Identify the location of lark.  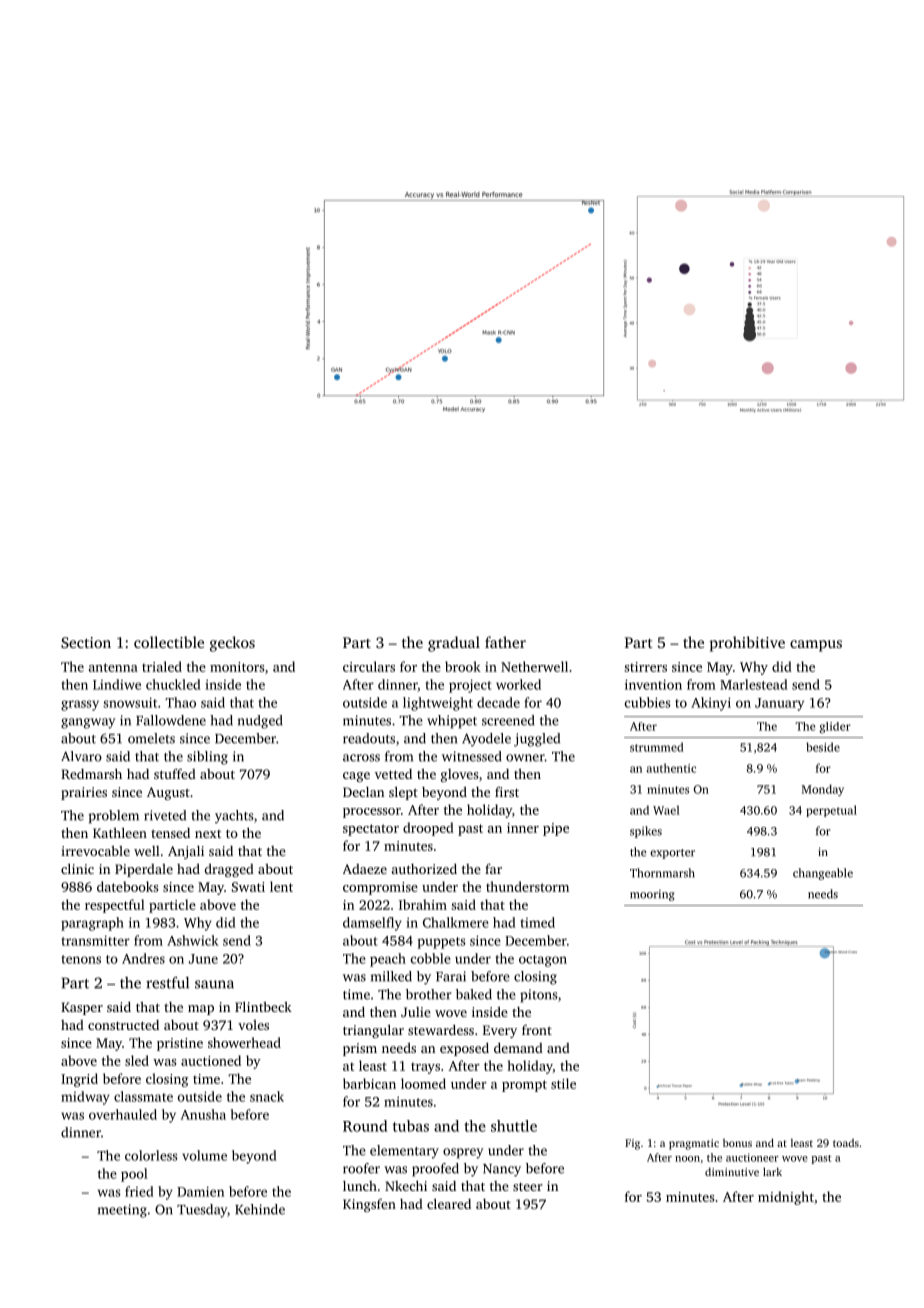
(772, 1171).
